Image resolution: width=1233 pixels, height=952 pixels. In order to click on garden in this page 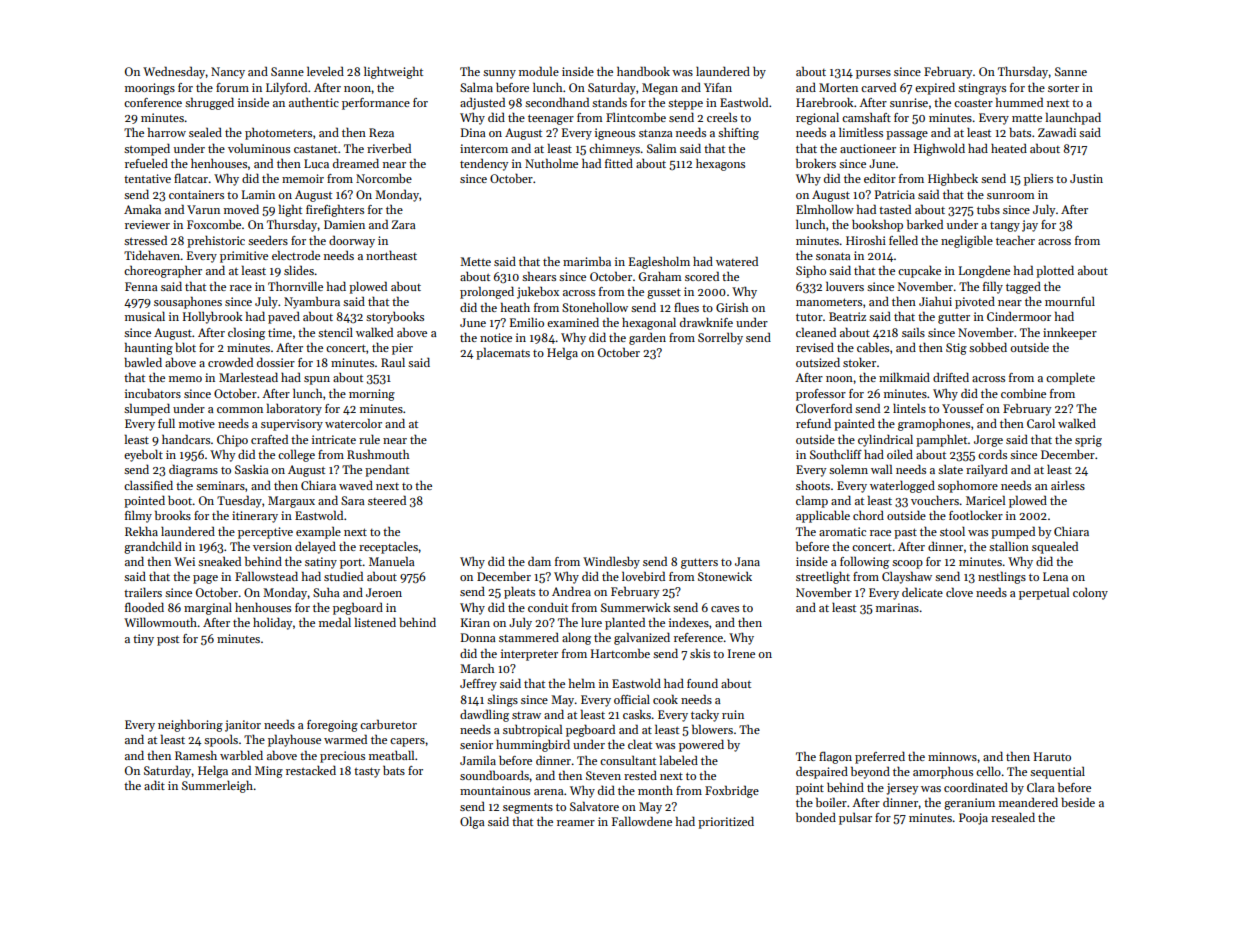, I will do `click(647, 338)`.
